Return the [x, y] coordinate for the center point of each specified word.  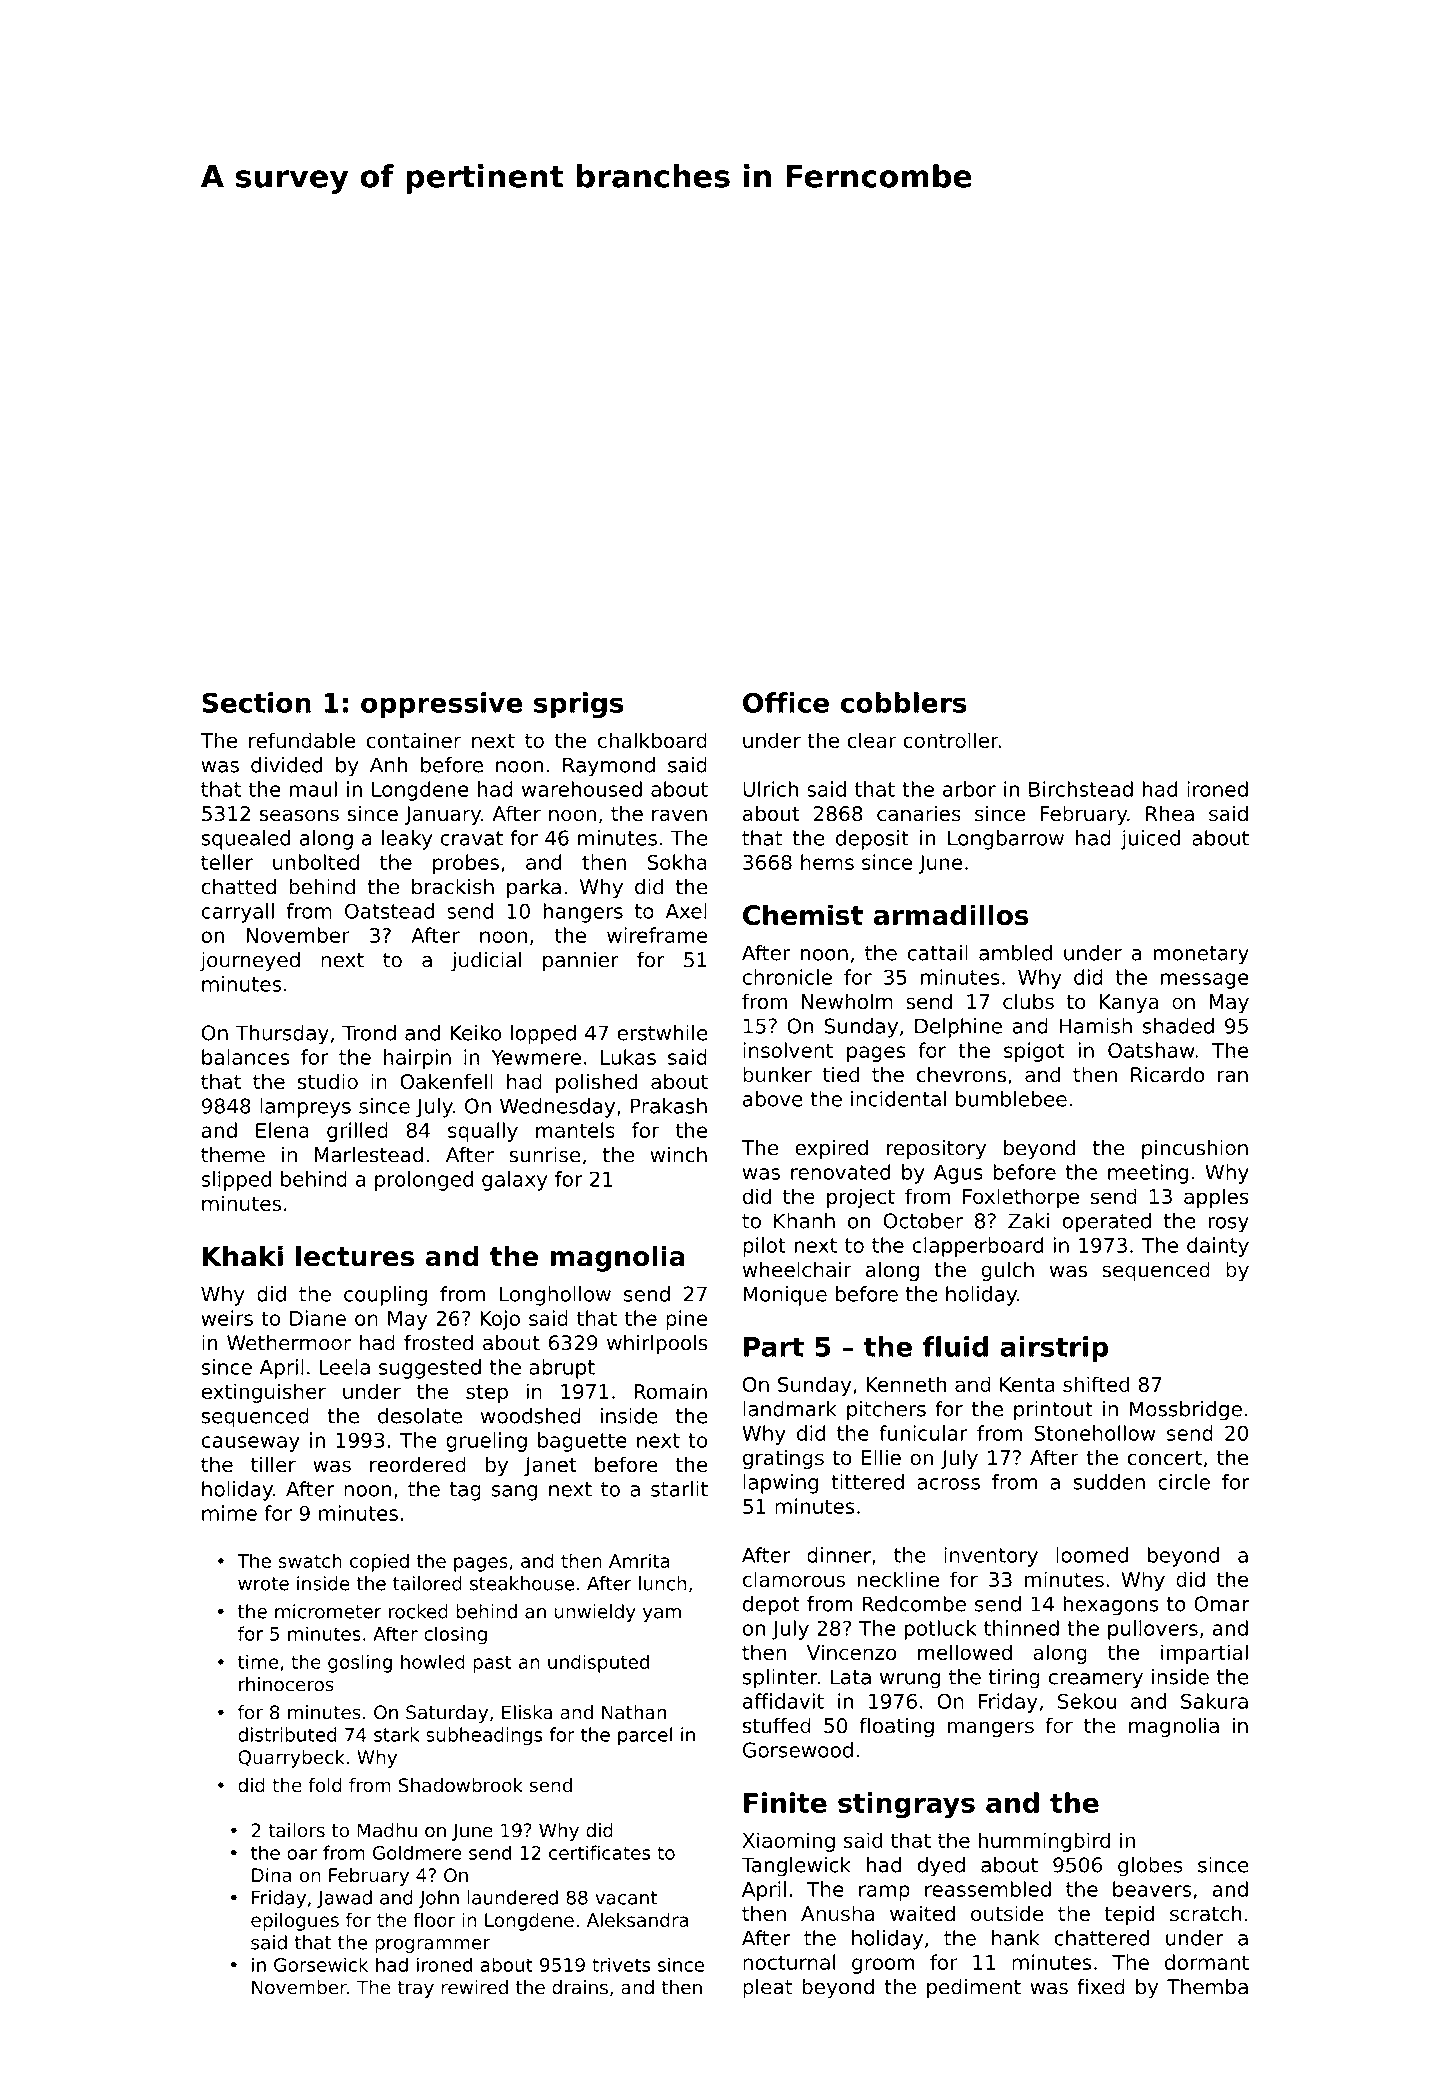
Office [786, 702]
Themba [1207, 1987]
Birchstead [1081, 789]
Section [256, 702]
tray [415, 1989]
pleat [767, 1989]
